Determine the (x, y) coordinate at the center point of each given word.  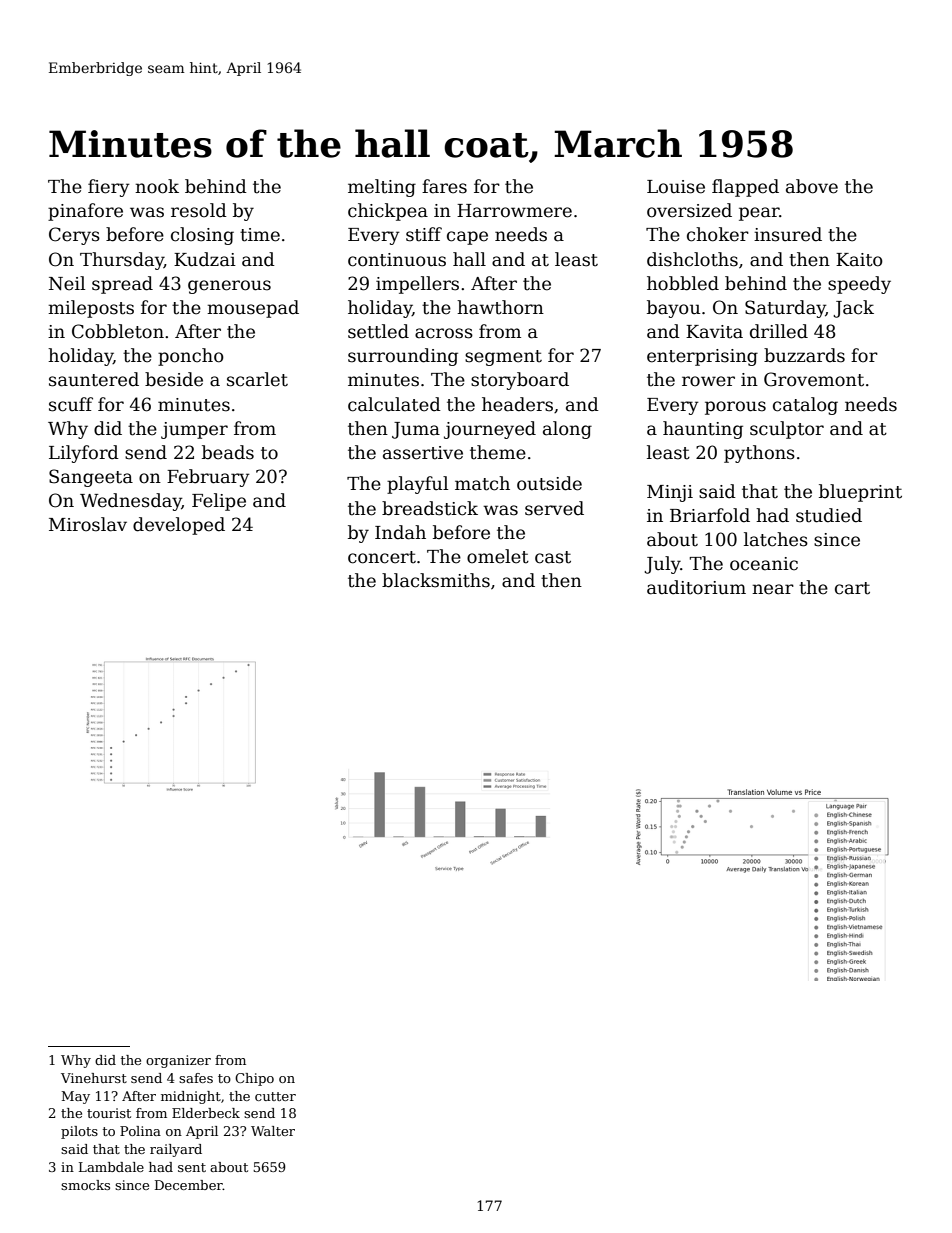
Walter (273, 1131)
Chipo (254, 1079)
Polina (140, 1131)
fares (444, 186)
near (773, 589)
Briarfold (710, 515)
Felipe (219, 502)
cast (553, 557)
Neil (67, 283)
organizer (178, 1061)
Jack (853, 309)
